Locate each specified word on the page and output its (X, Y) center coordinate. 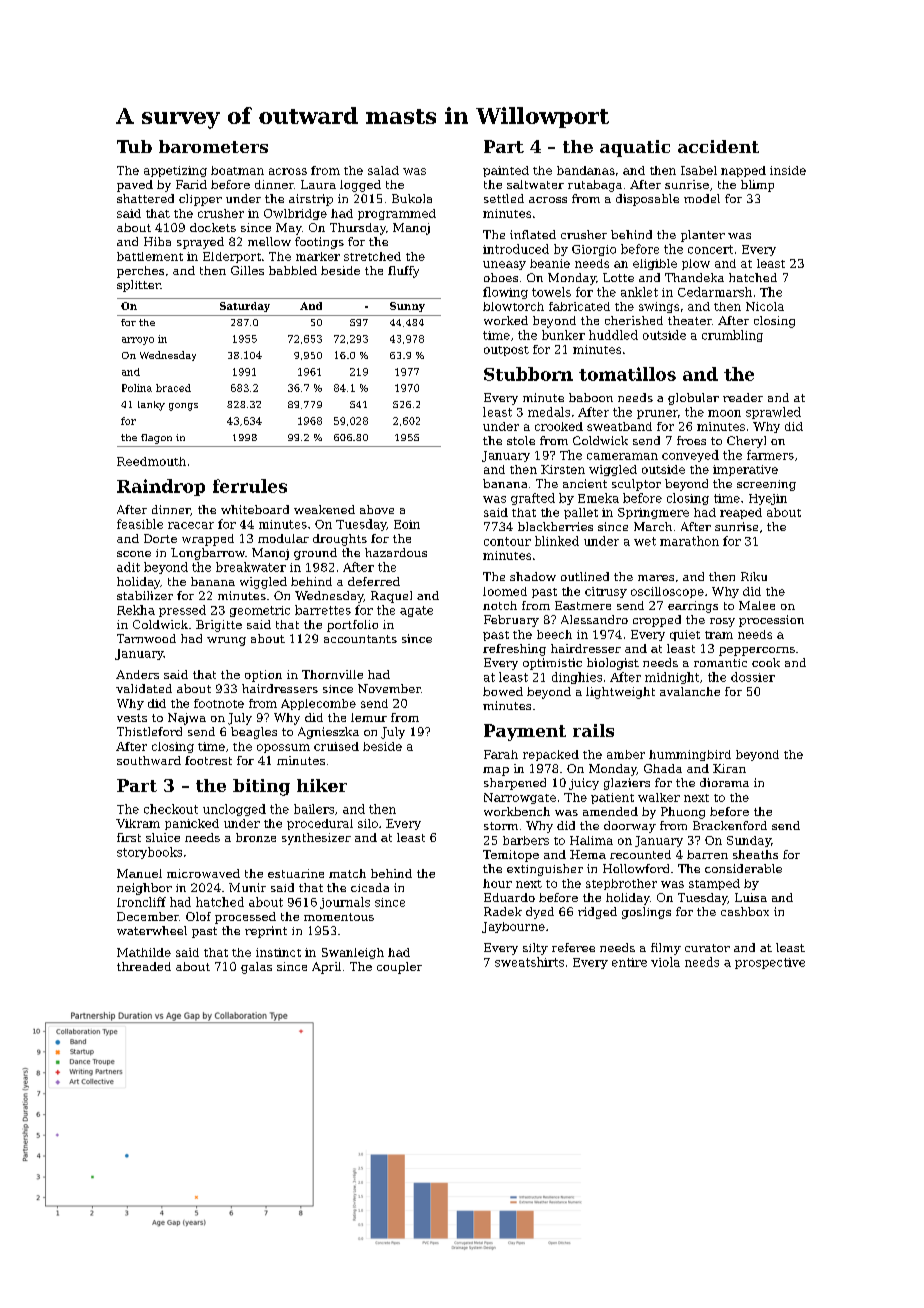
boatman (237, 170)
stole (521, 440)
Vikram (138, 823)
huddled (613, 335)
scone (134, 554)
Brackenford (730, 825)
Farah (501, 754)
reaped (741, 513)
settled (504, 198)
